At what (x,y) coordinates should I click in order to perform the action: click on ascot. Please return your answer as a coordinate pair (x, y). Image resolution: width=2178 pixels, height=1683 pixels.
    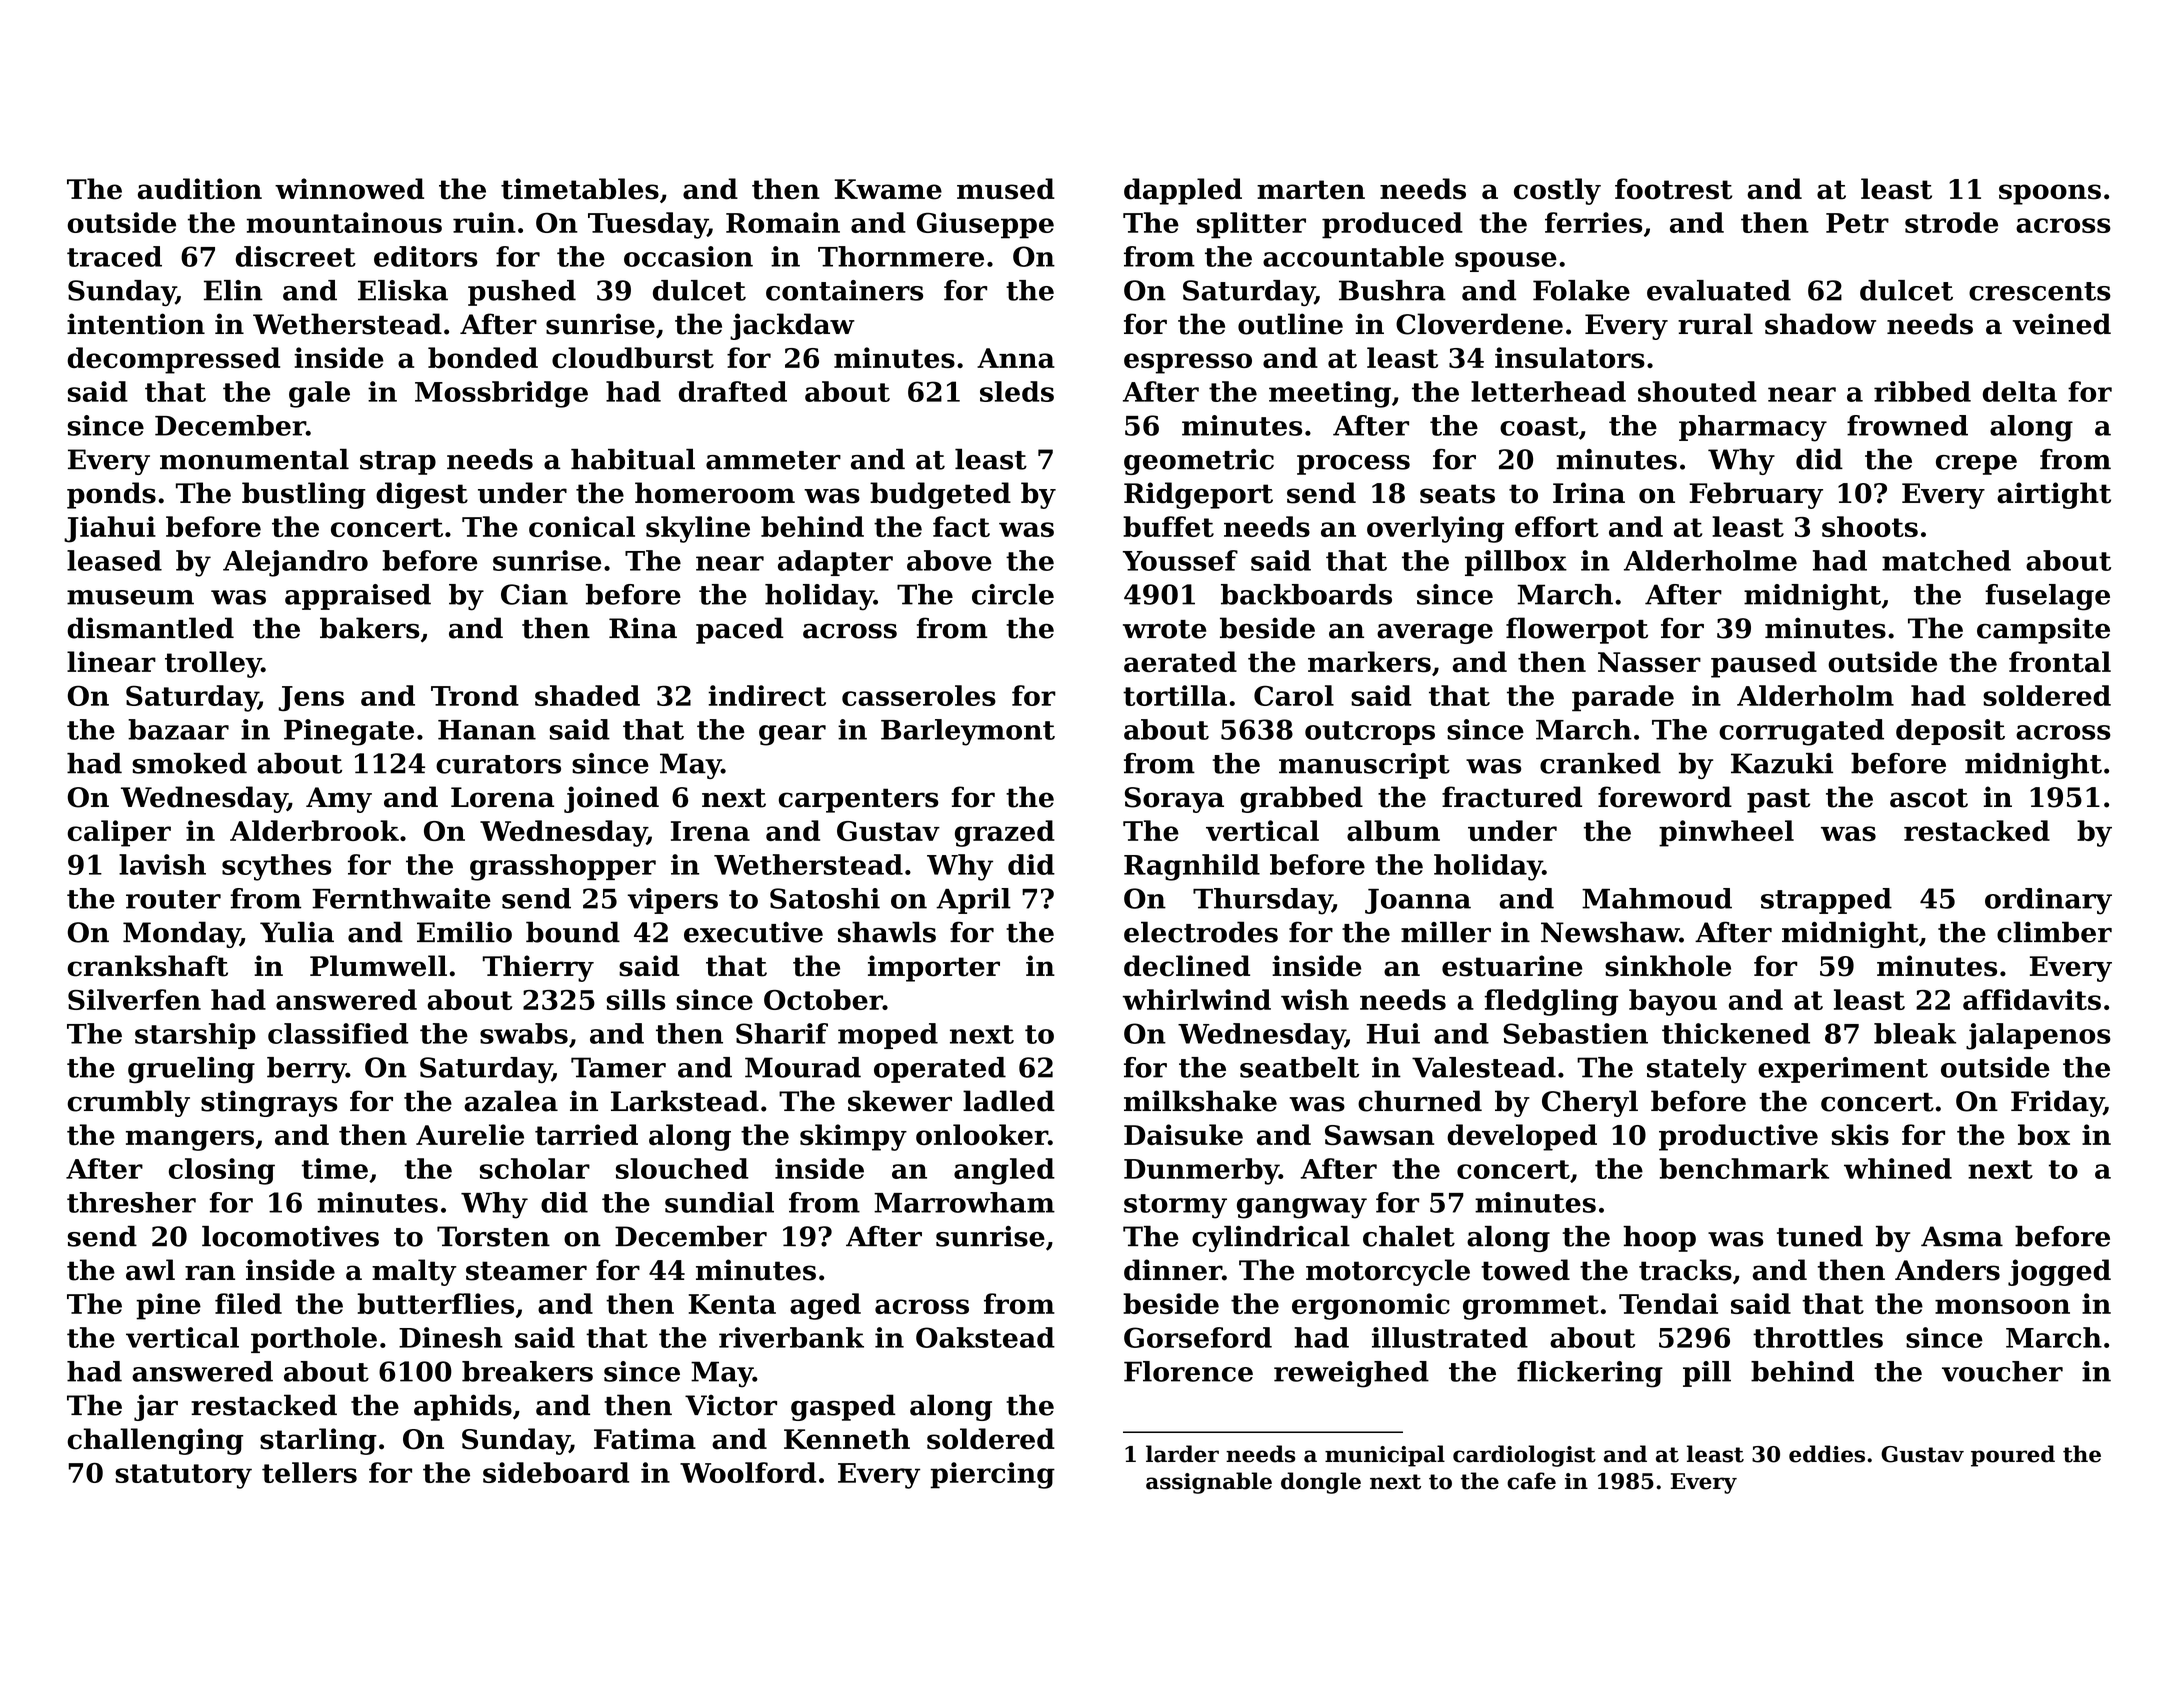
    Looking at the image, I should click on (1929, 798).
